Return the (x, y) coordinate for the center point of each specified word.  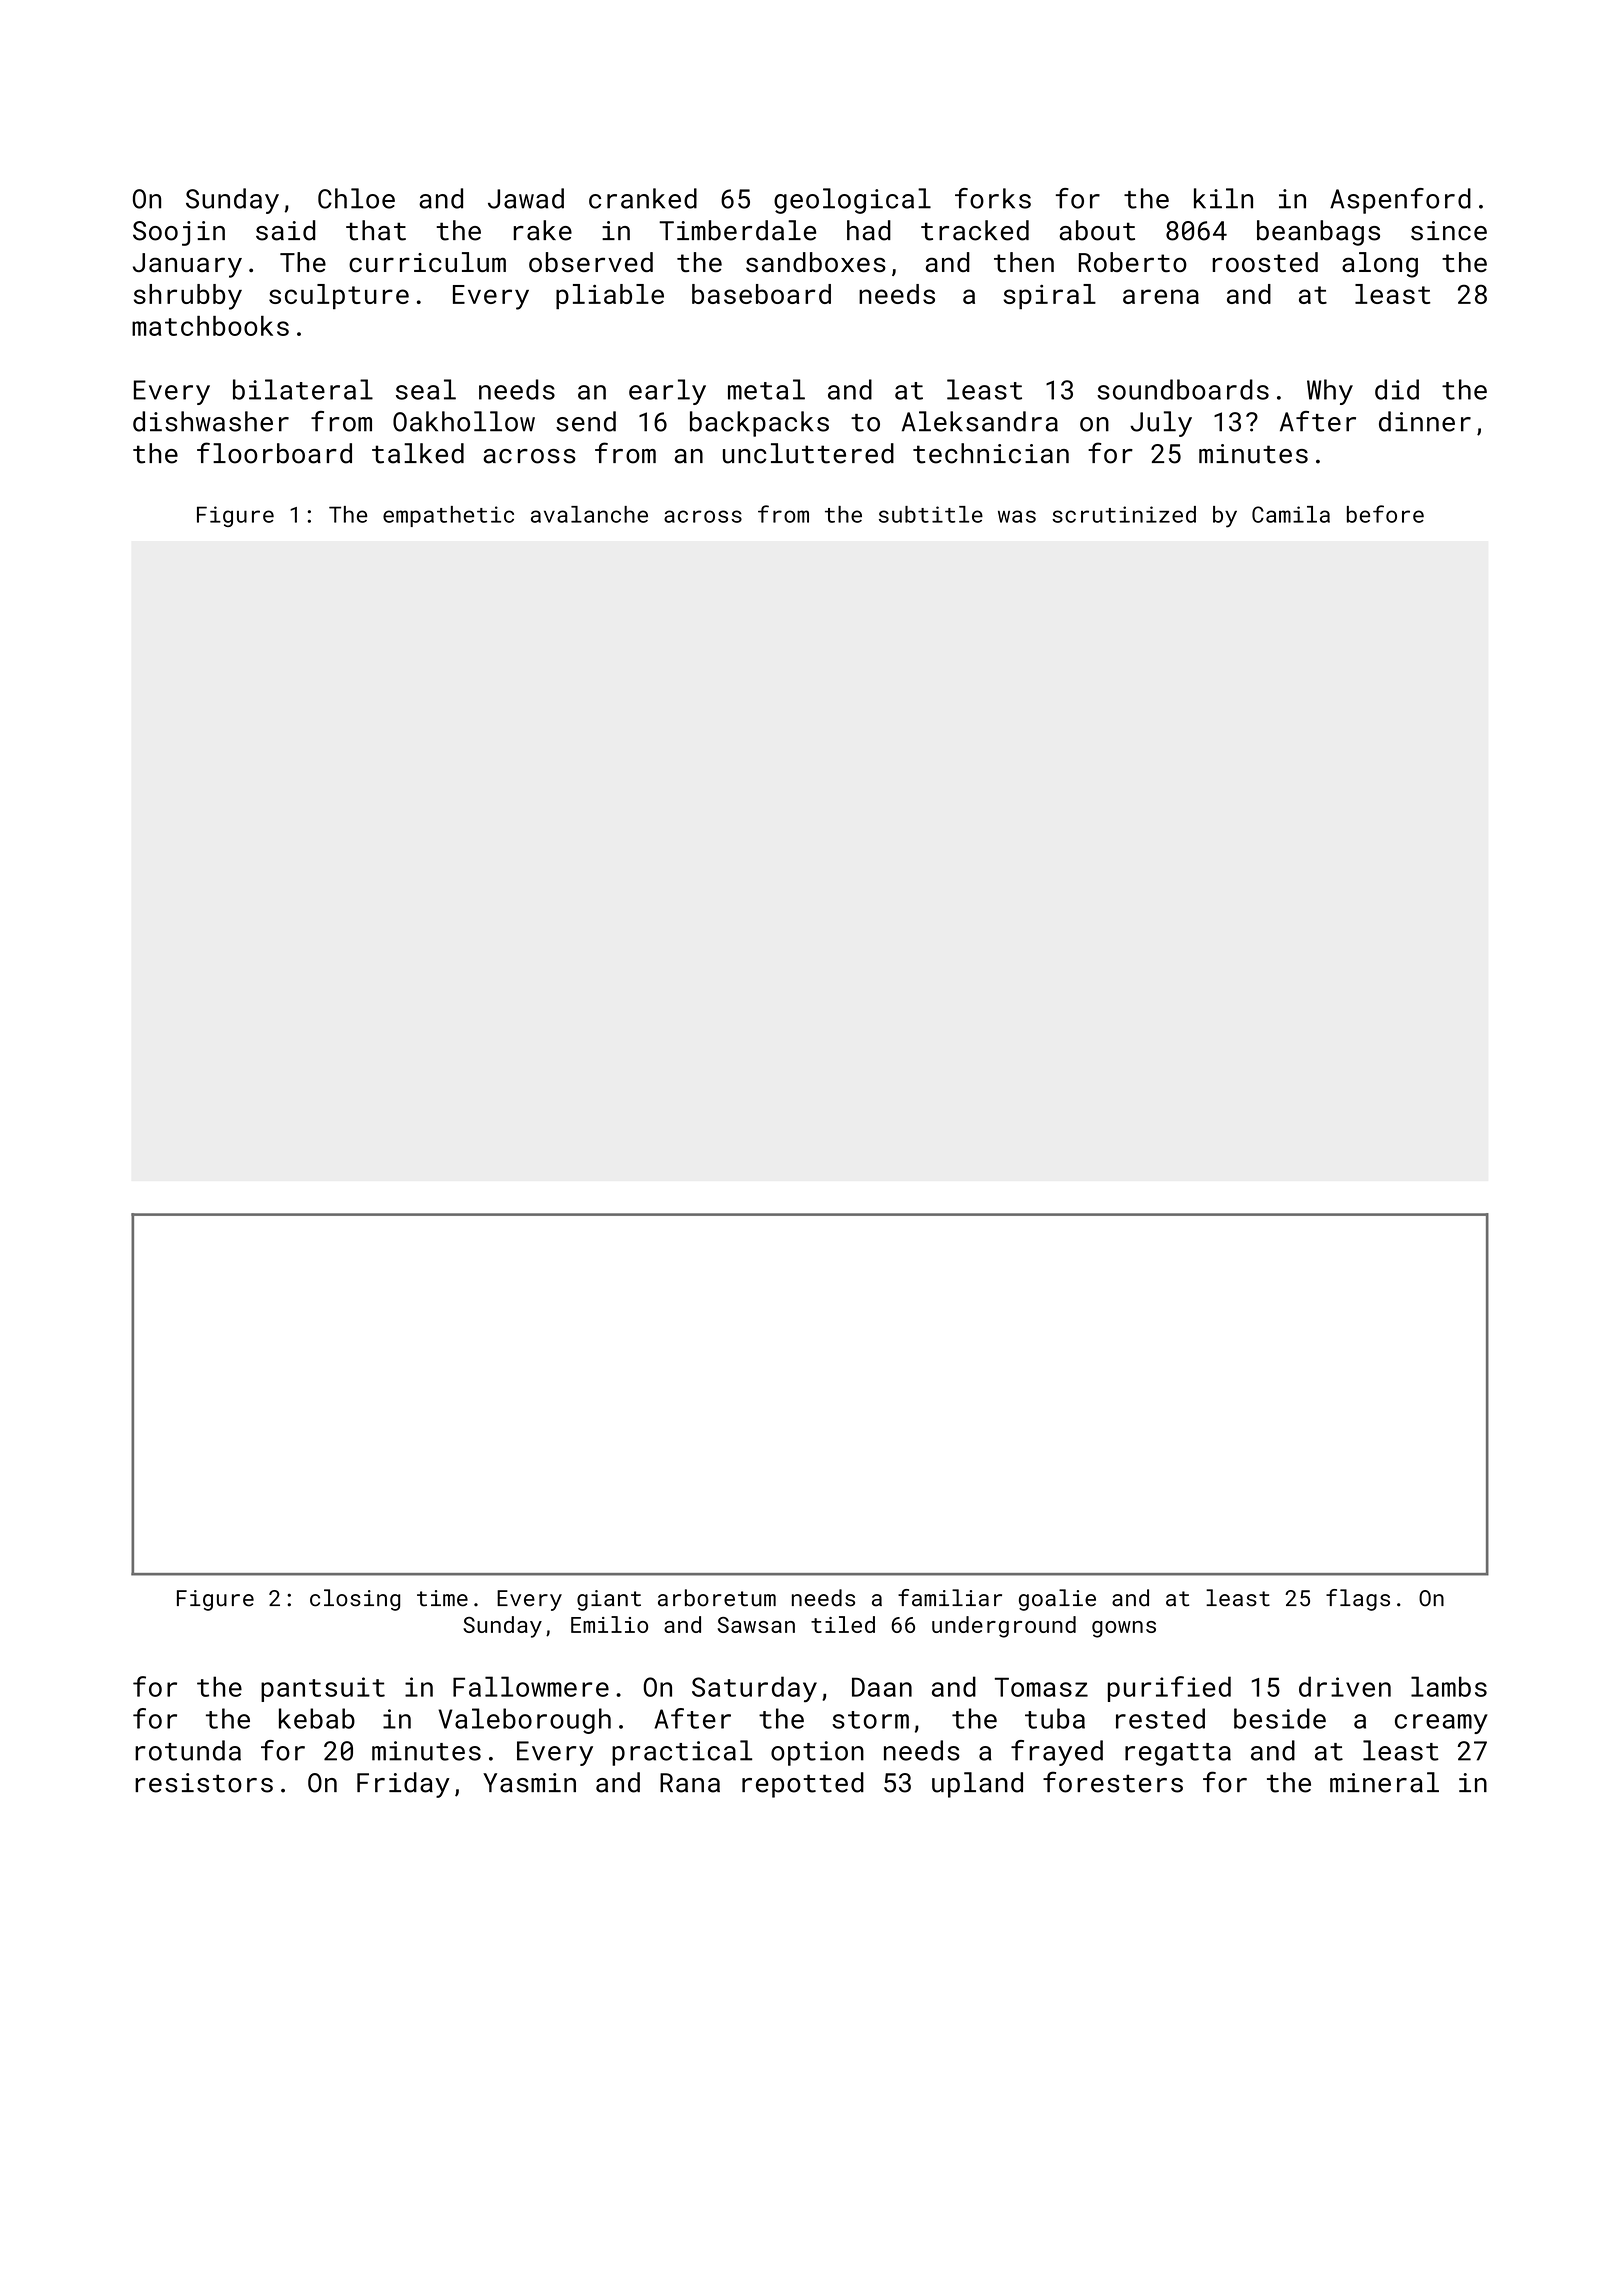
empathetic (448, 516)
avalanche (589, 514)
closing (355, 1600)
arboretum (717, 1598)
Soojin (179, 233)
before (1385, 514)
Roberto (1133, 262)
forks (993, 198)
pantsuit (323, 1689)
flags (1358, 1600)
